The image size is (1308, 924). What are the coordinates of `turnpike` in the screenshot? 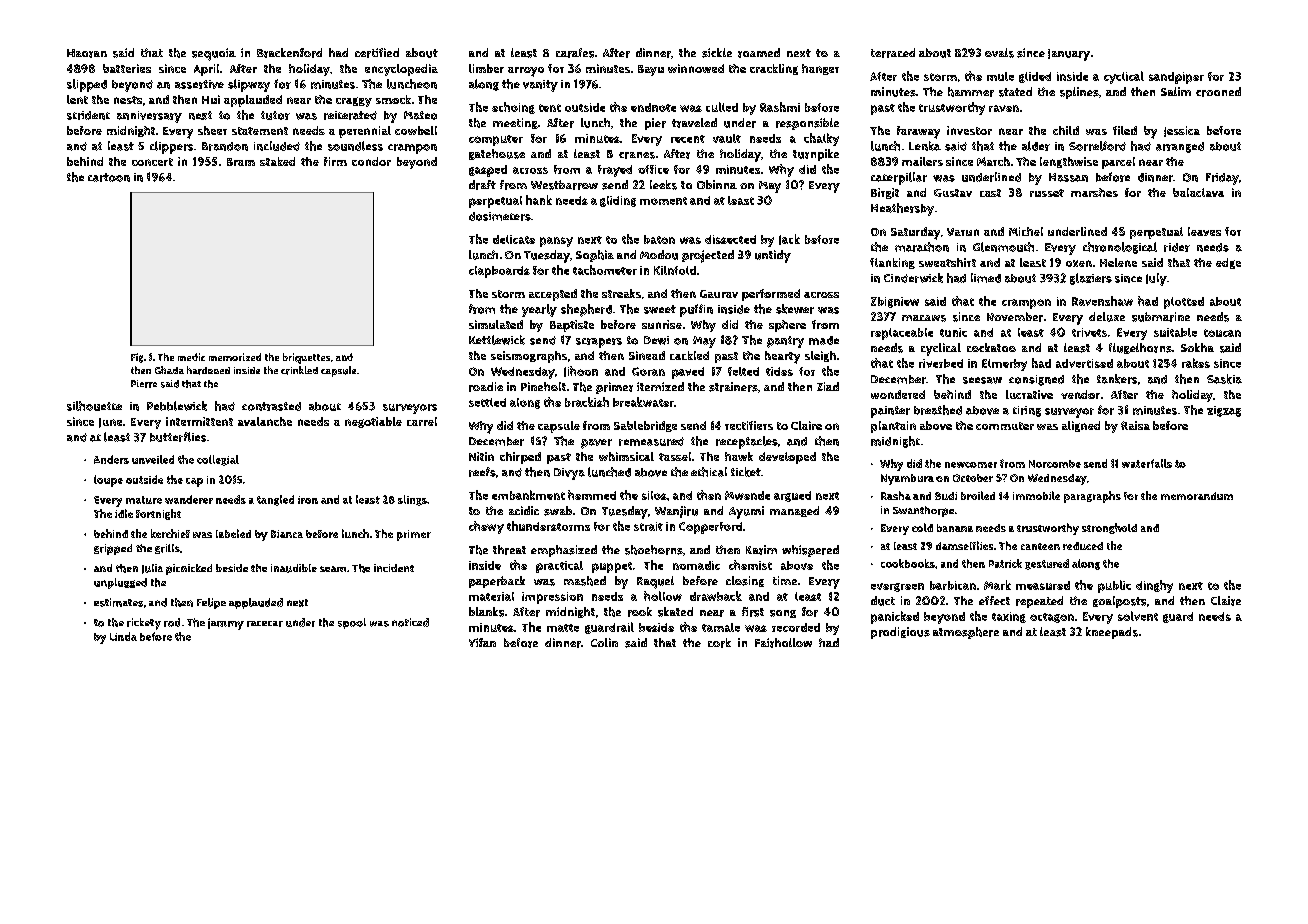 It's located at (816, 155).
